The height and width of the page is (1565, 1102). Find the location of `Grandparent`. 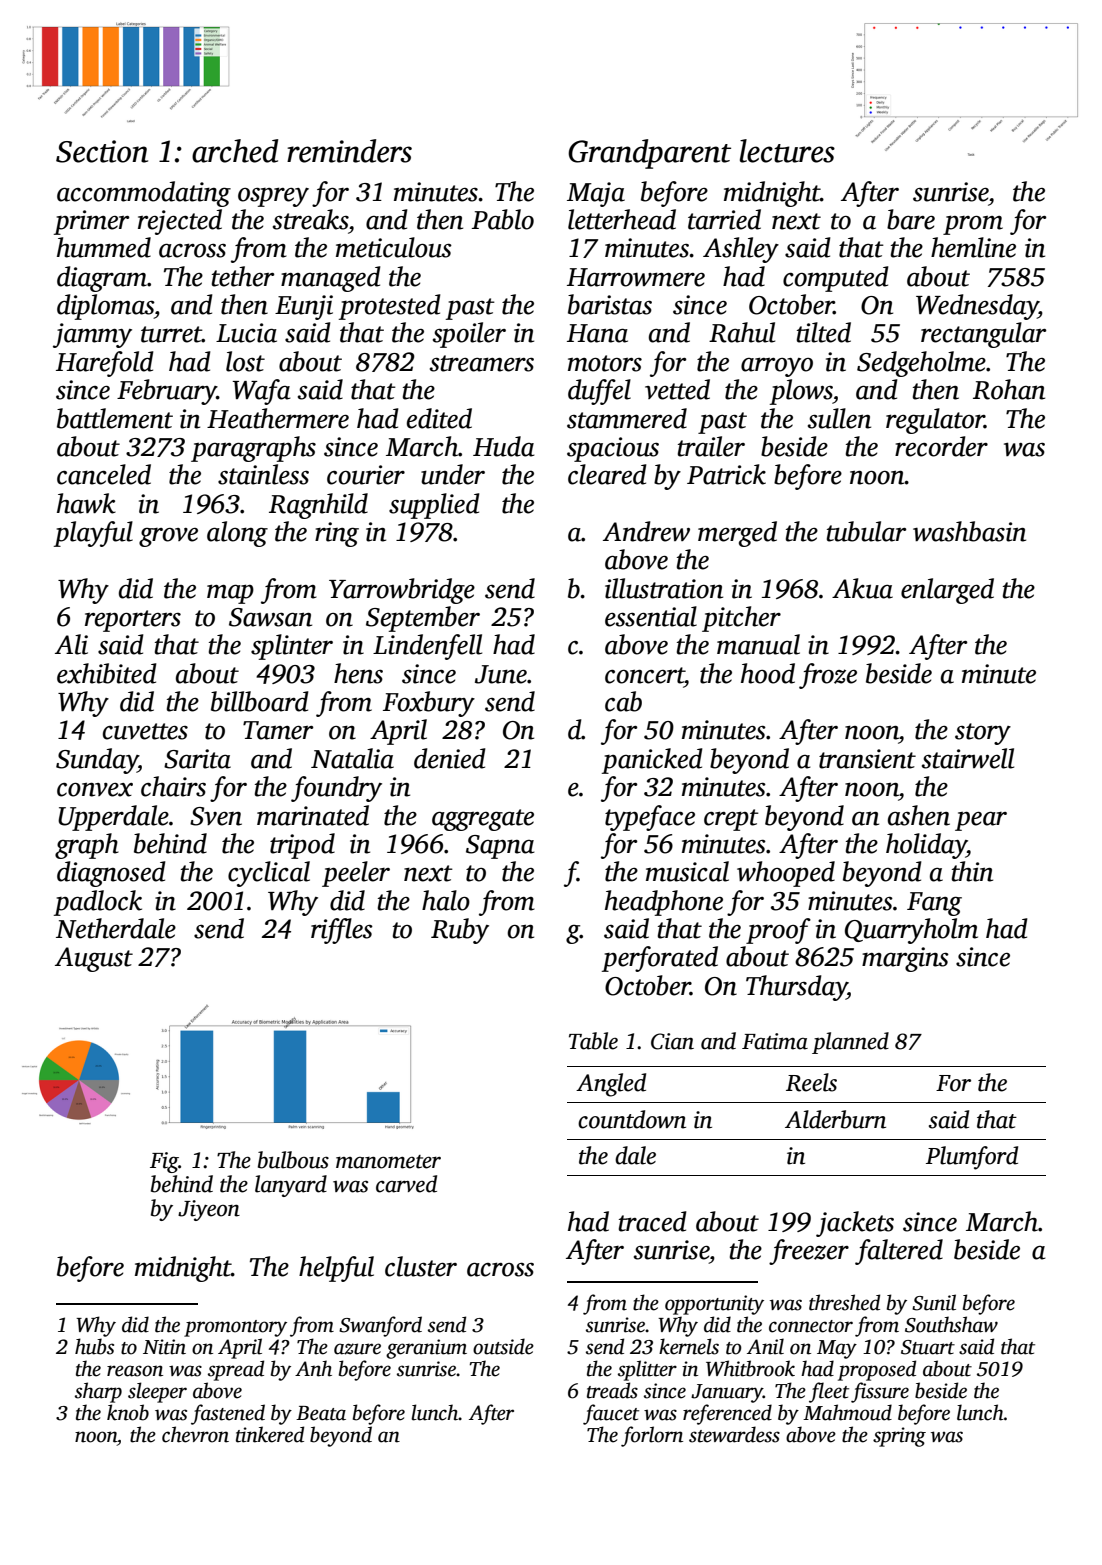

Grandparent is located at coordinates (649, 154).
